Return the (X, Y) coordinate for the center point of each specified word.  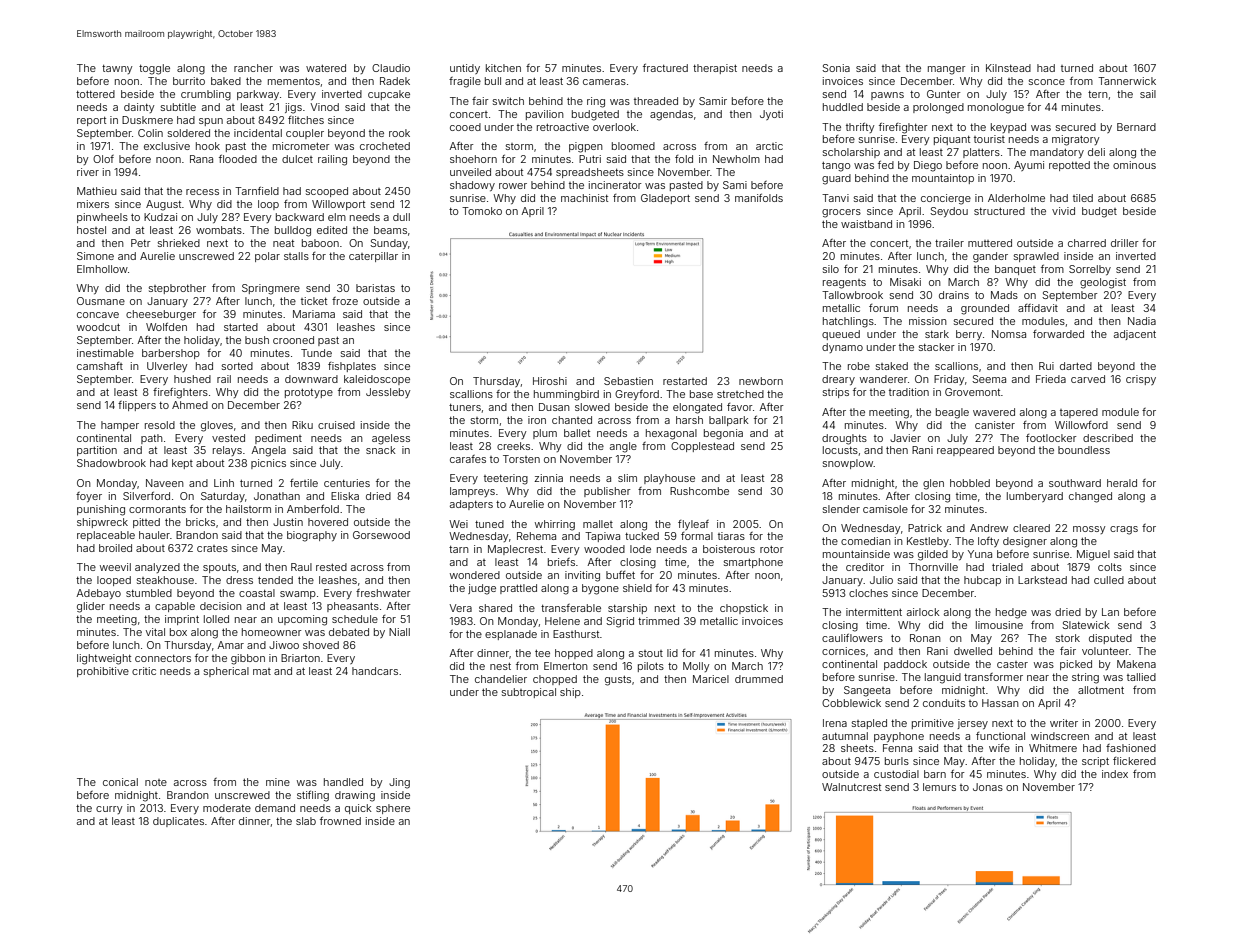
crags (1124, 530)
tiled (1083, 198)
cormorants (157, 509)
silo (831, 269)
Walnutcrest (851, 787)
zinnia (548, 478)
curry (109, 810)
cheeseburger (161, 315)
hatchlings (848, 322)
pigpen (586, 147)
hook (208, 146)
